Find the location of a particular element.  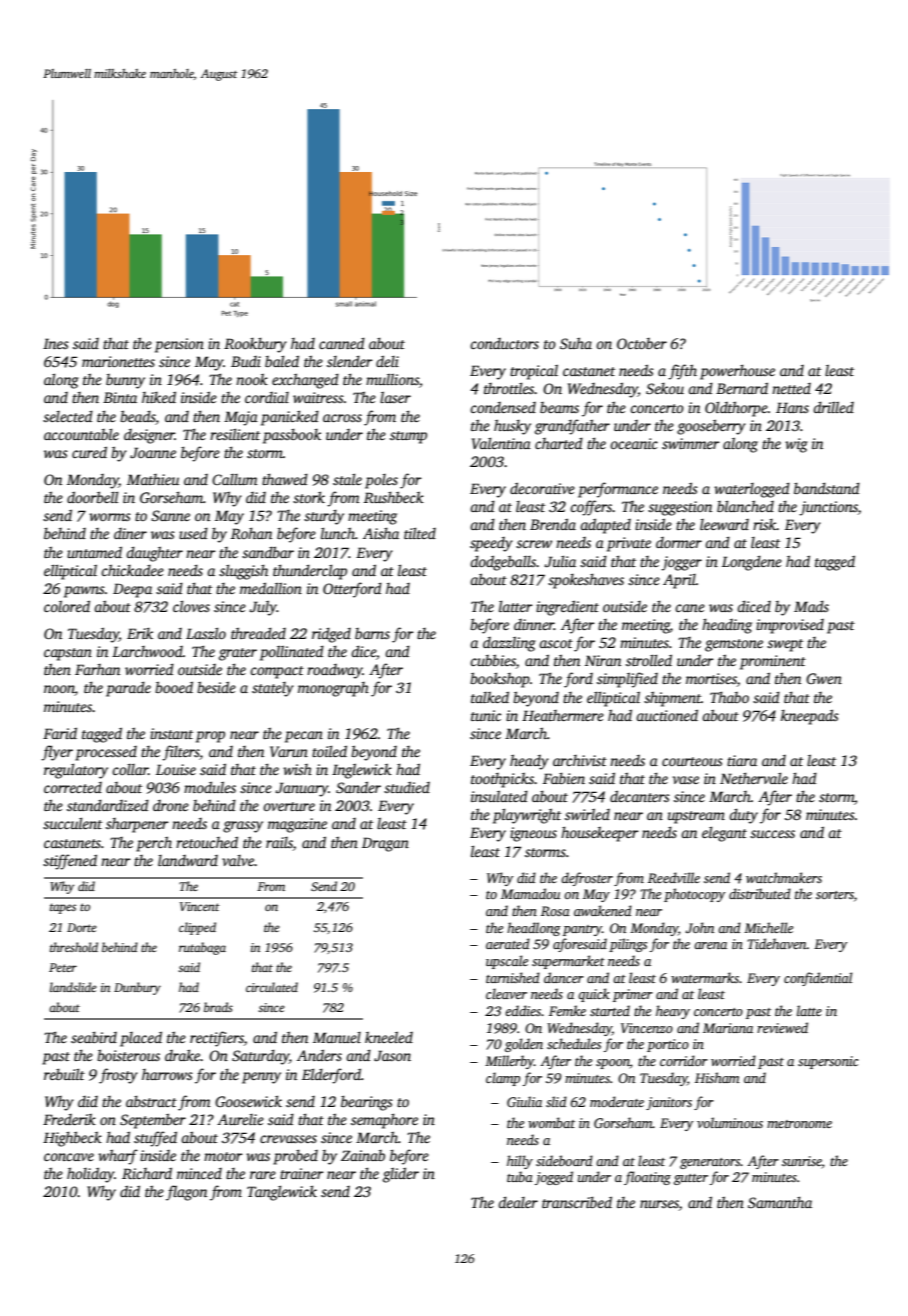

dancer is located at coordinates (564, 977).
